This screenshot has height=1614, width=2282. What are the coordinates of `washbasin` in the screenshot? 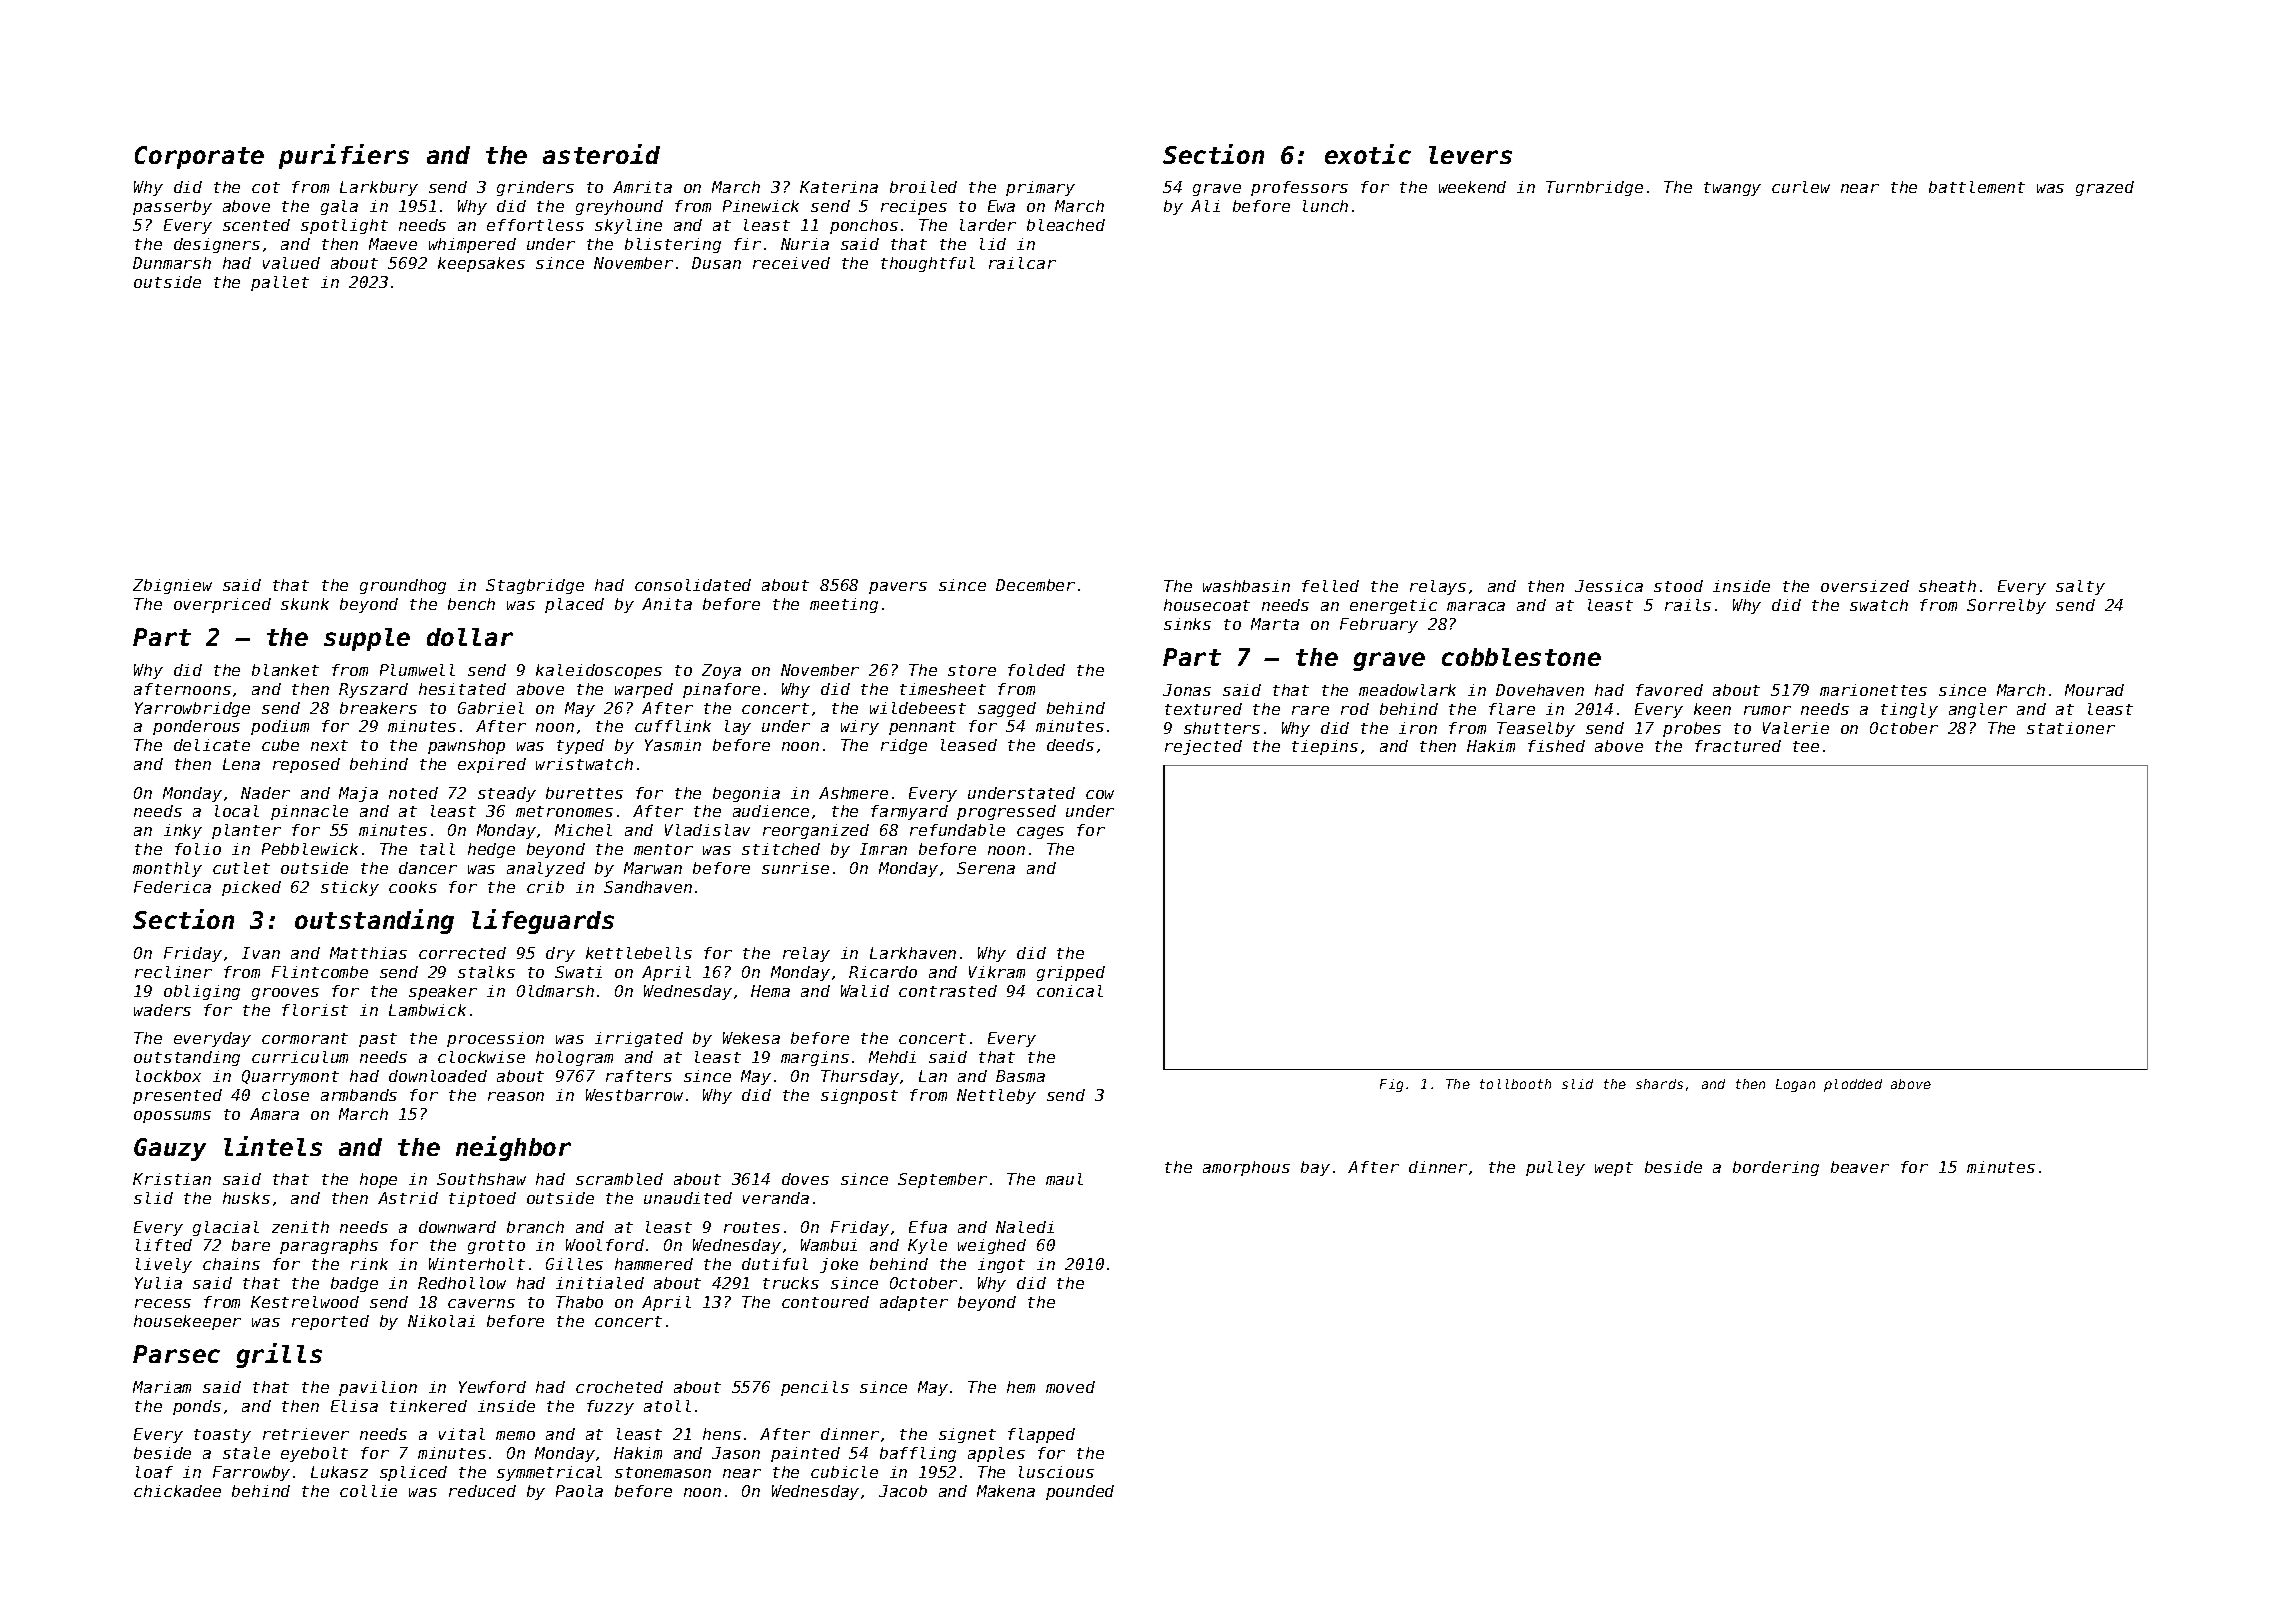 It's located at (1246, 586).
